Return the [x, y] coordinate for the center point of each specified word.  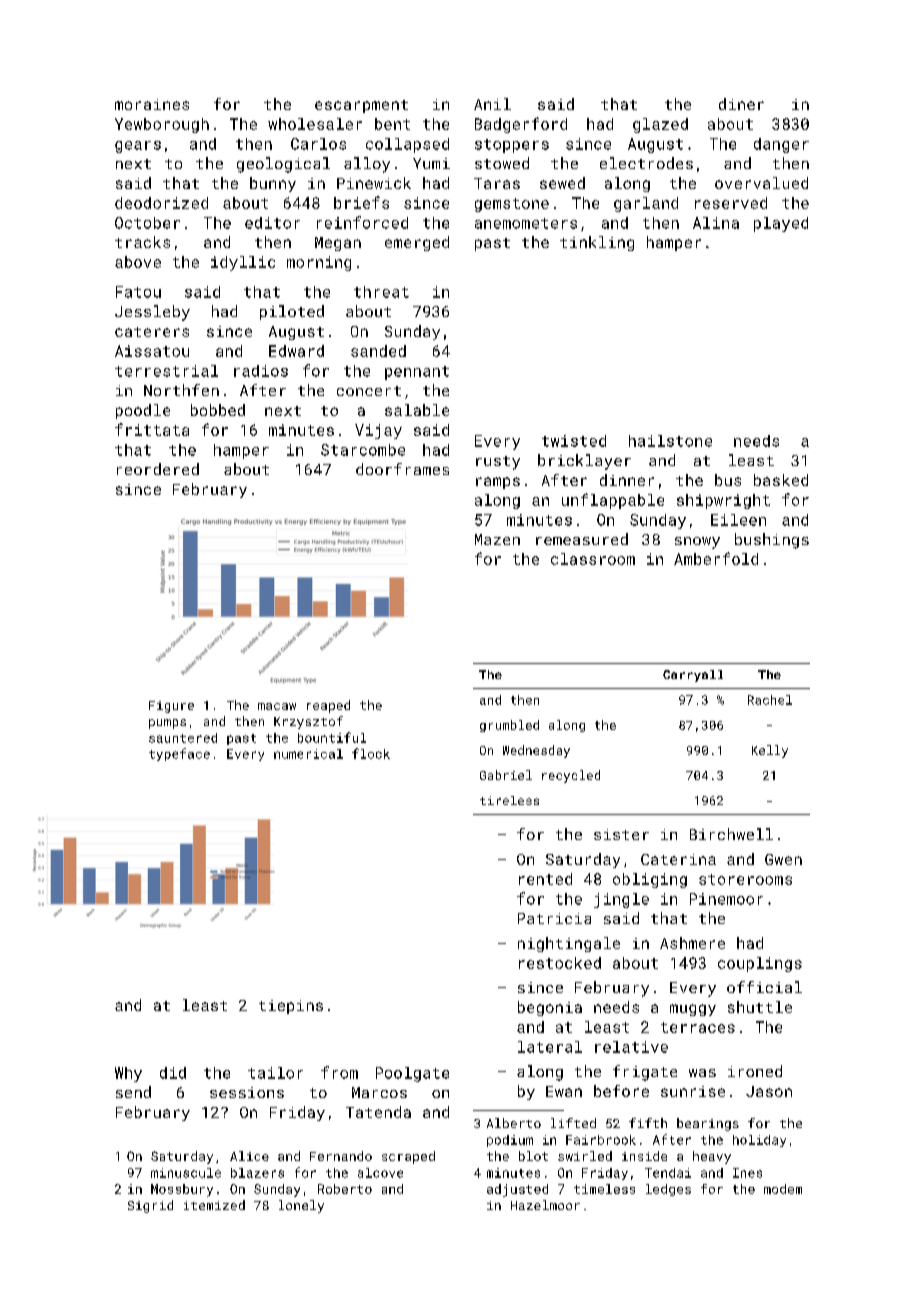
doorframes [402, 469]
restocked [560, 963]
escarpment [361, 106]
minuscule [186, 1173]
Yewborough [162, 125]
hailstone [670, 441]
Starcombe [363, 450]
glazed [660, 125]
